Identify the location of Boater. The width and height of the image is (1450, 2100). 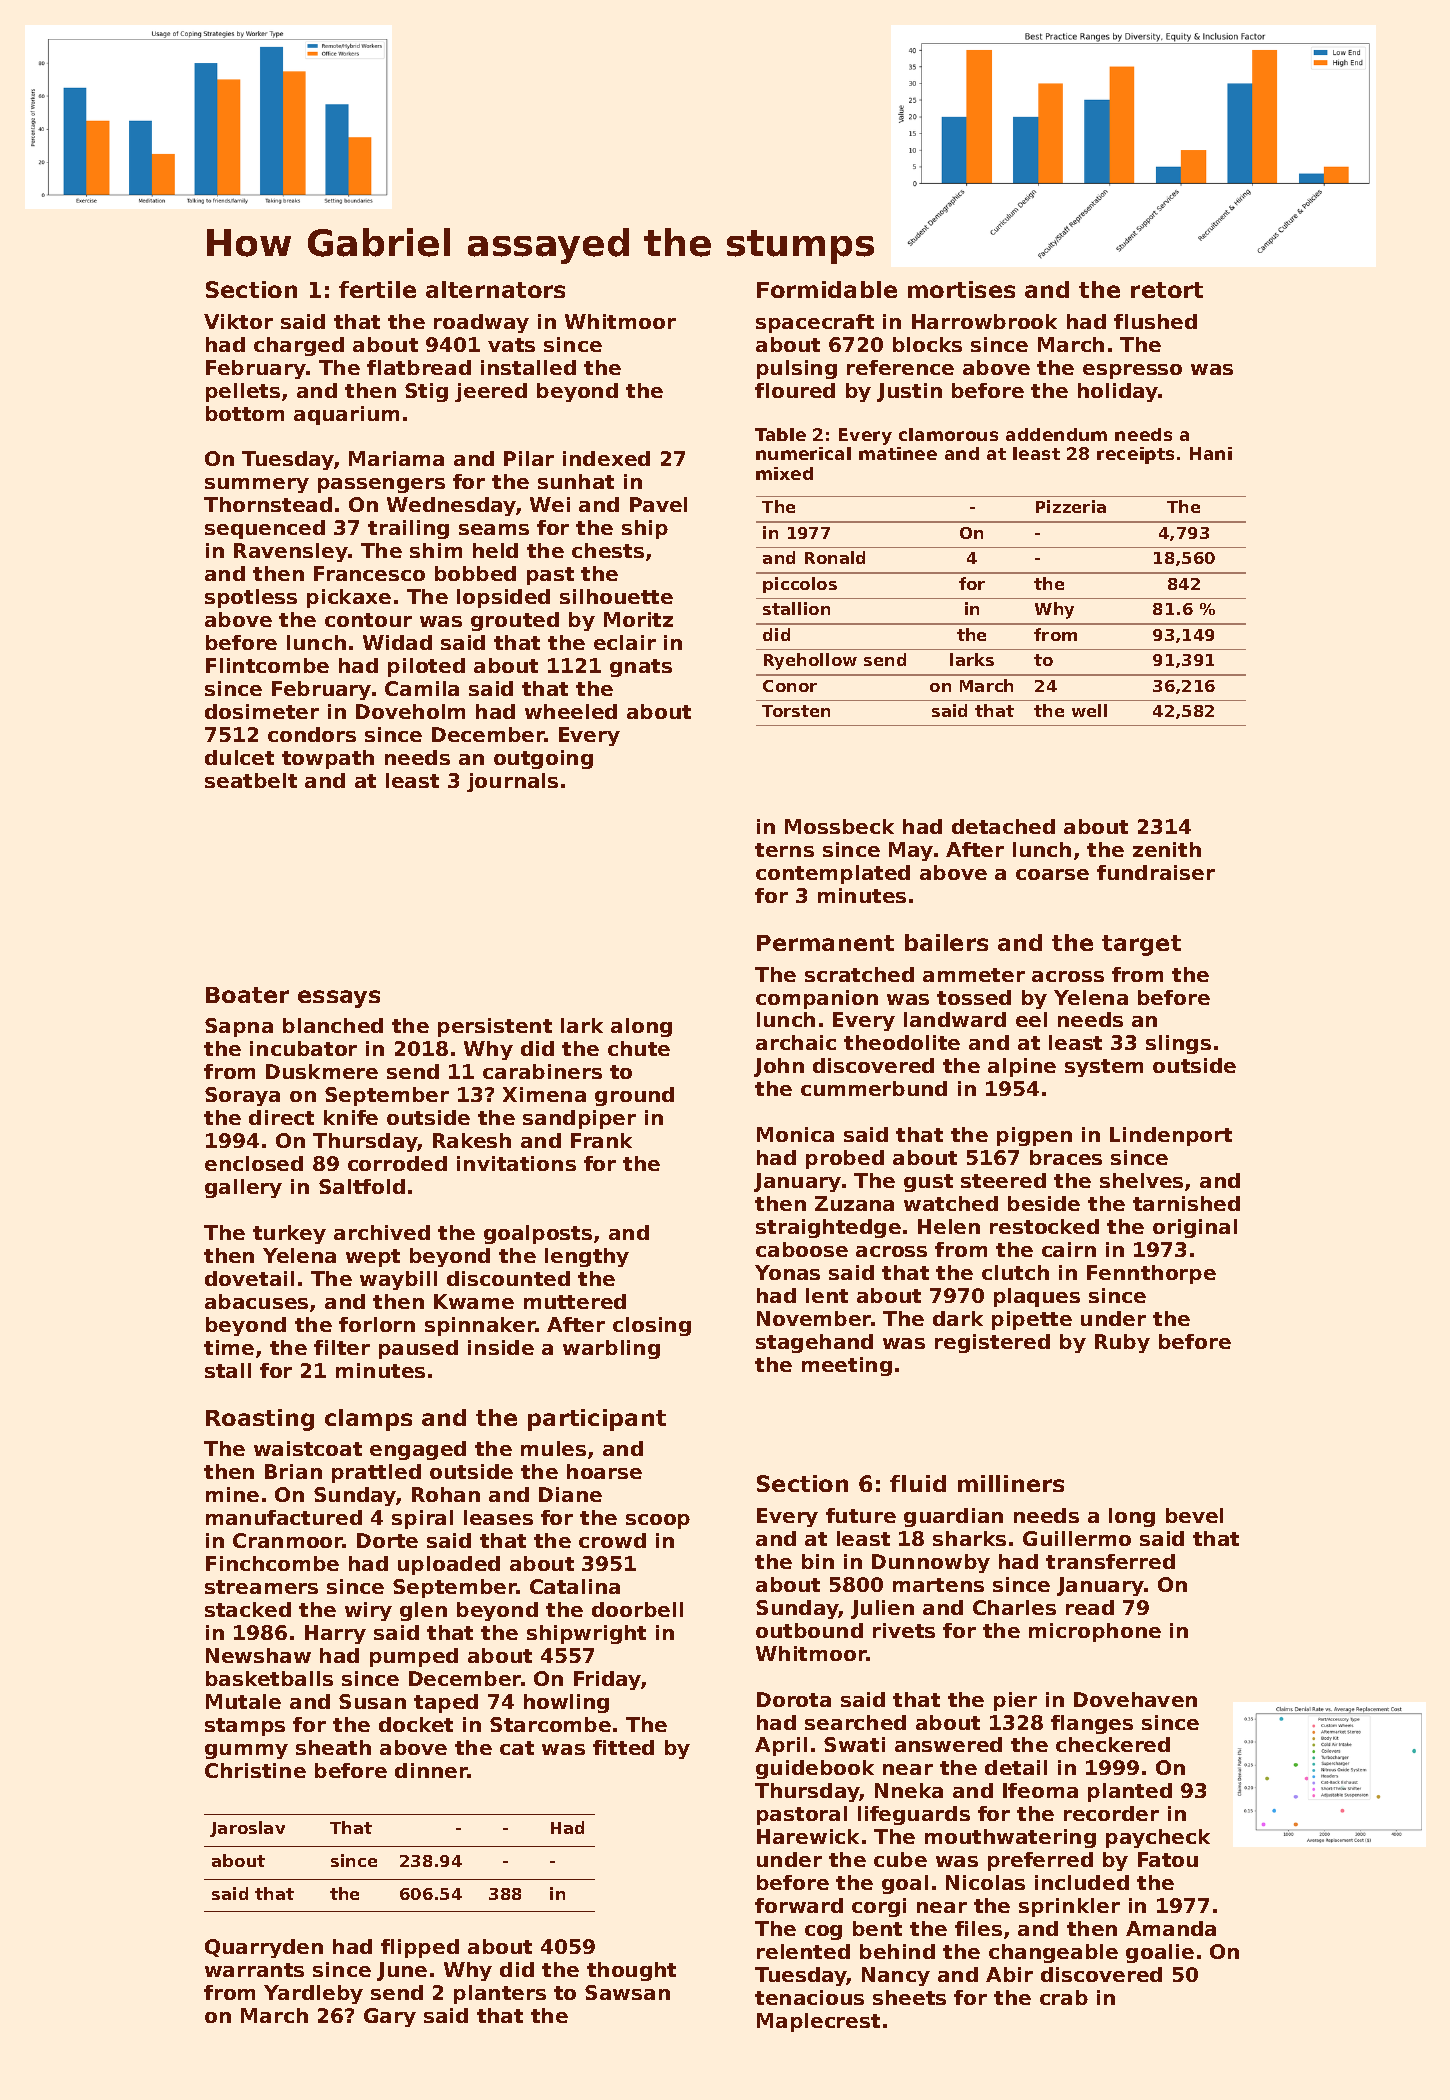
(247, 995).
